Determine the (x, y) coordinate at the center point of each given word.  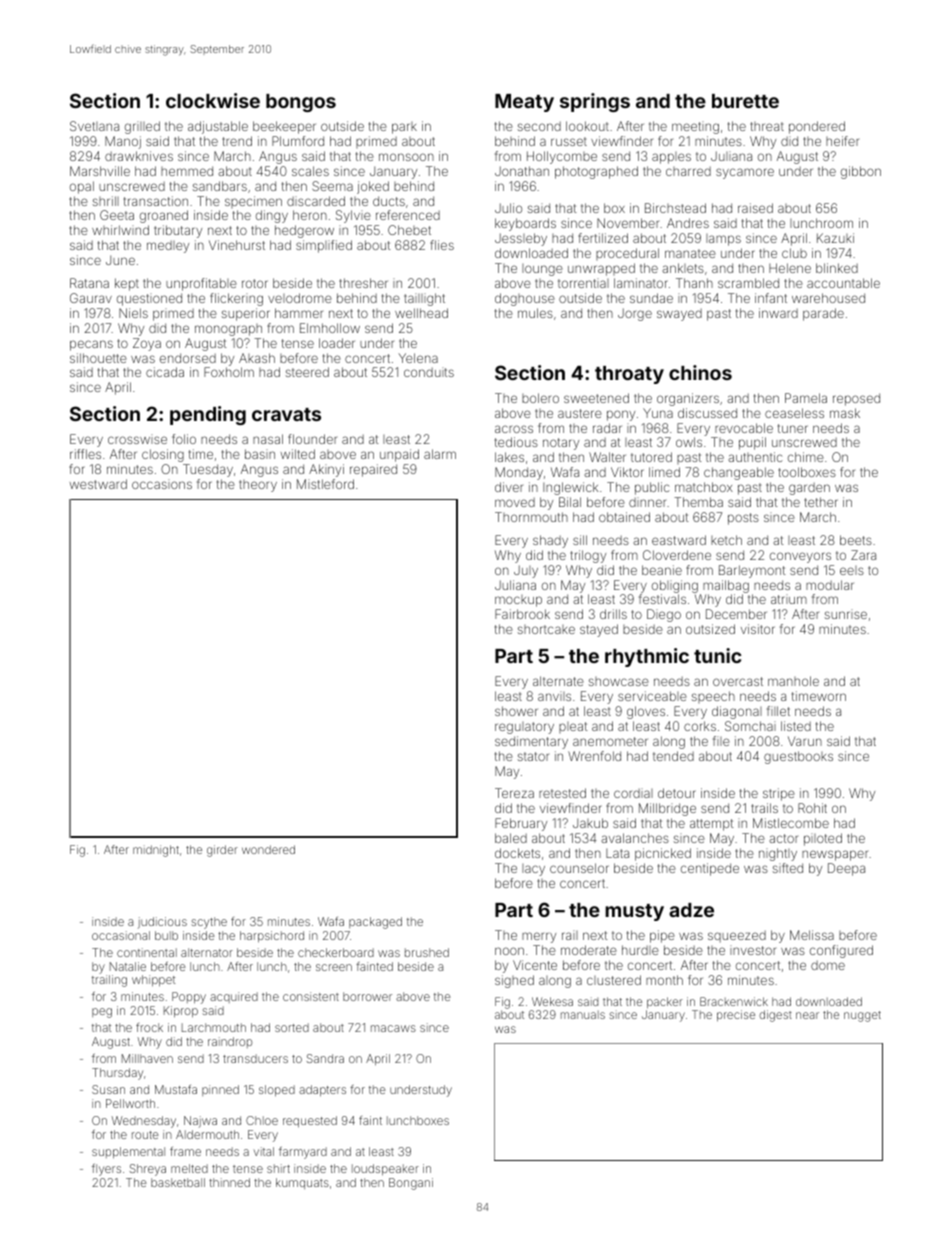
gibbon (861, 172)
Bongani (411, 1184)
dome (828, 965)
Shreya (148, 1170)
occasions (162, 484)
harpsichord (272, 937)
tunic (718, 655)
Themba (698, 502)
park (404, 128)
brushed (427, 952)
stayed (599, 630)
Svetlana (94, 126)
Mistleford (325, 484)
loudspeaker (385, 1170)
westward (98, 484)
